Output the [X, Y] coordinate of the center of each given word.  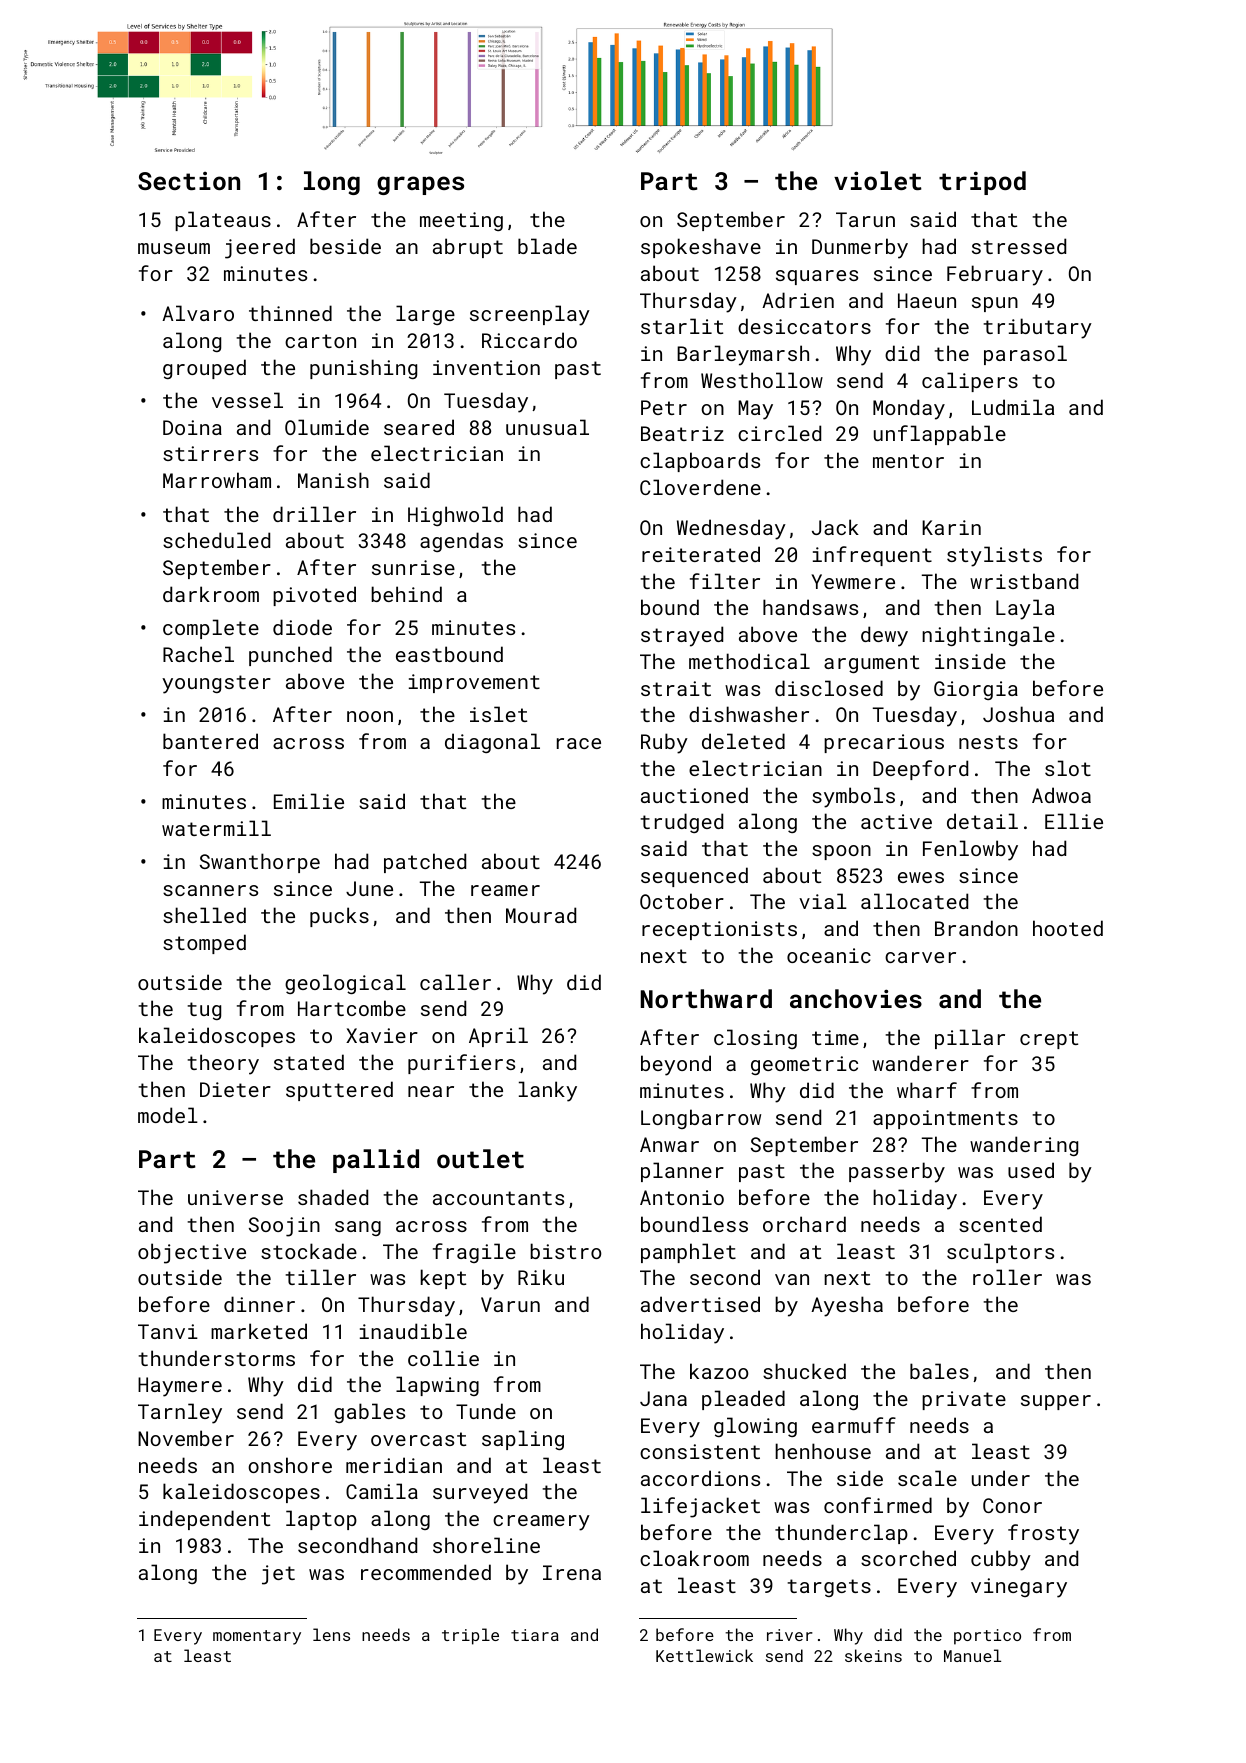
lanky [548, 1091]
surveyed [480, 1493]
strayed [682, 636]
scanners [210, 890]
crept [1049, 1040]
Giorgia [976, 690]
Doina [192, 427]
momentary [257, 1637]
